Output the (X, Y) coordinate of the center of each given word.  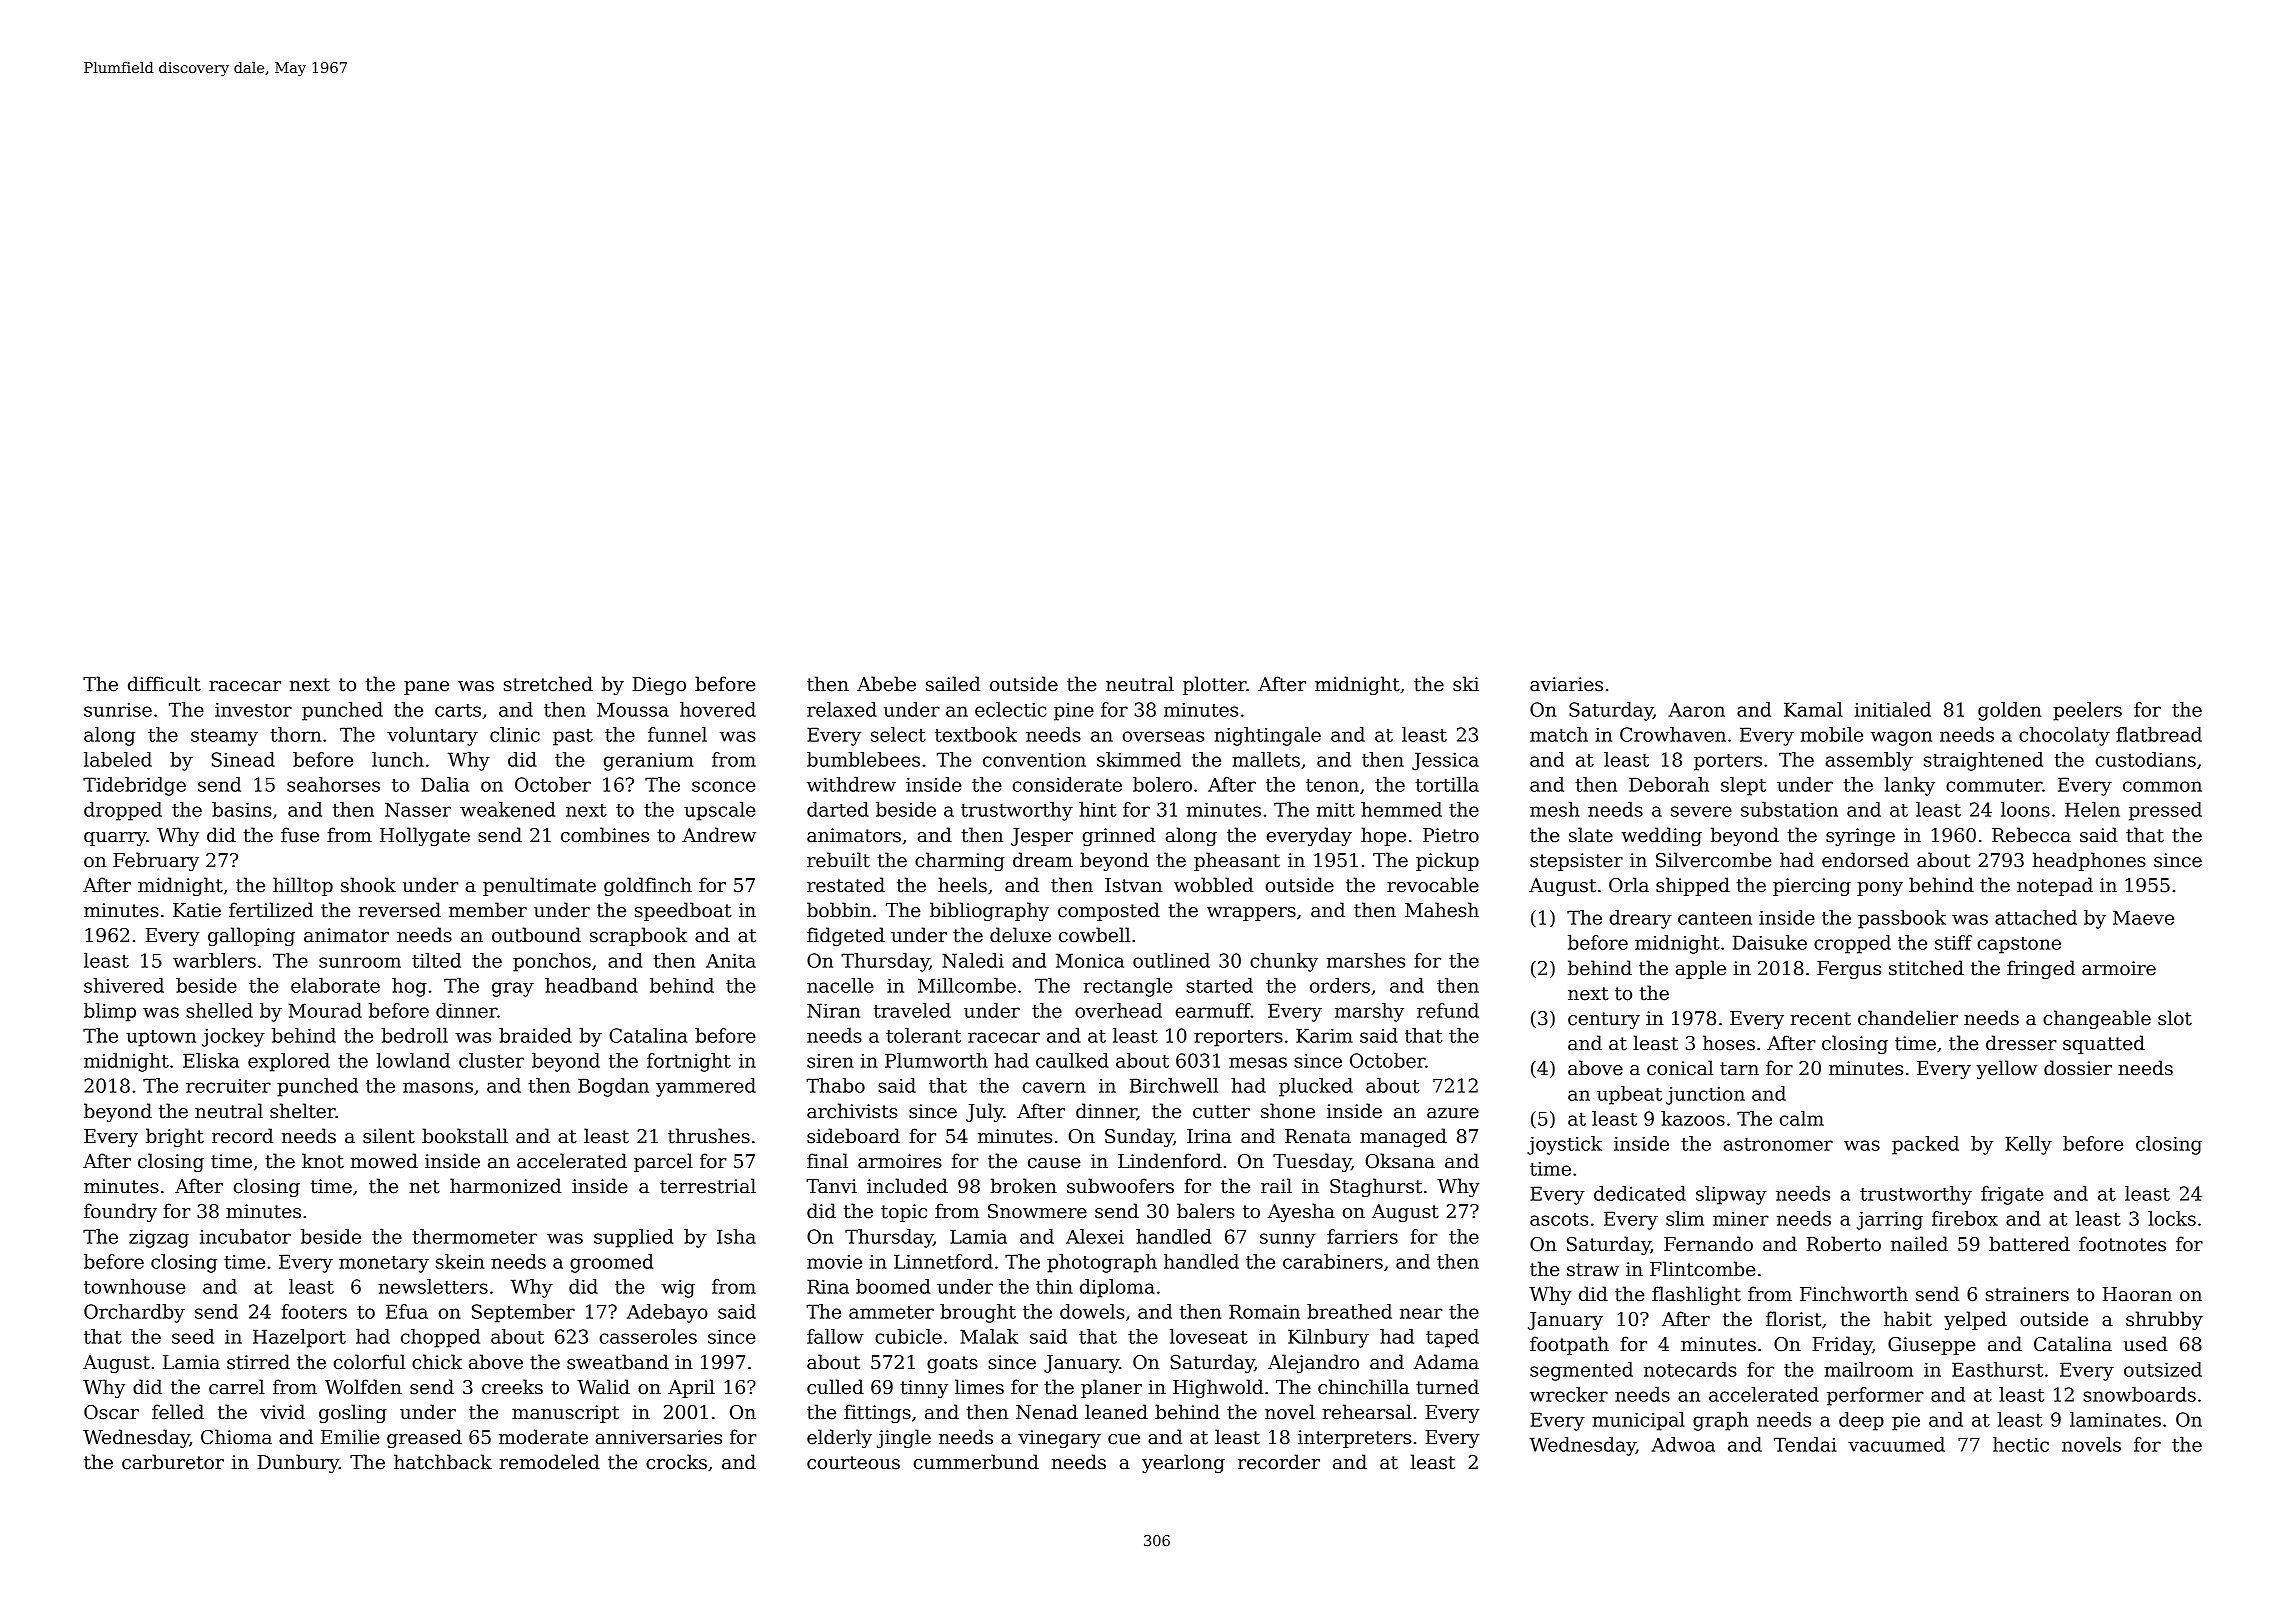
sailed (953, 684)
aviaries (1566, 684)
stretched (548, 684)
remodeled (550, 1462)
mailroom (1868, 1369)
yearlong (1183, 1463)
